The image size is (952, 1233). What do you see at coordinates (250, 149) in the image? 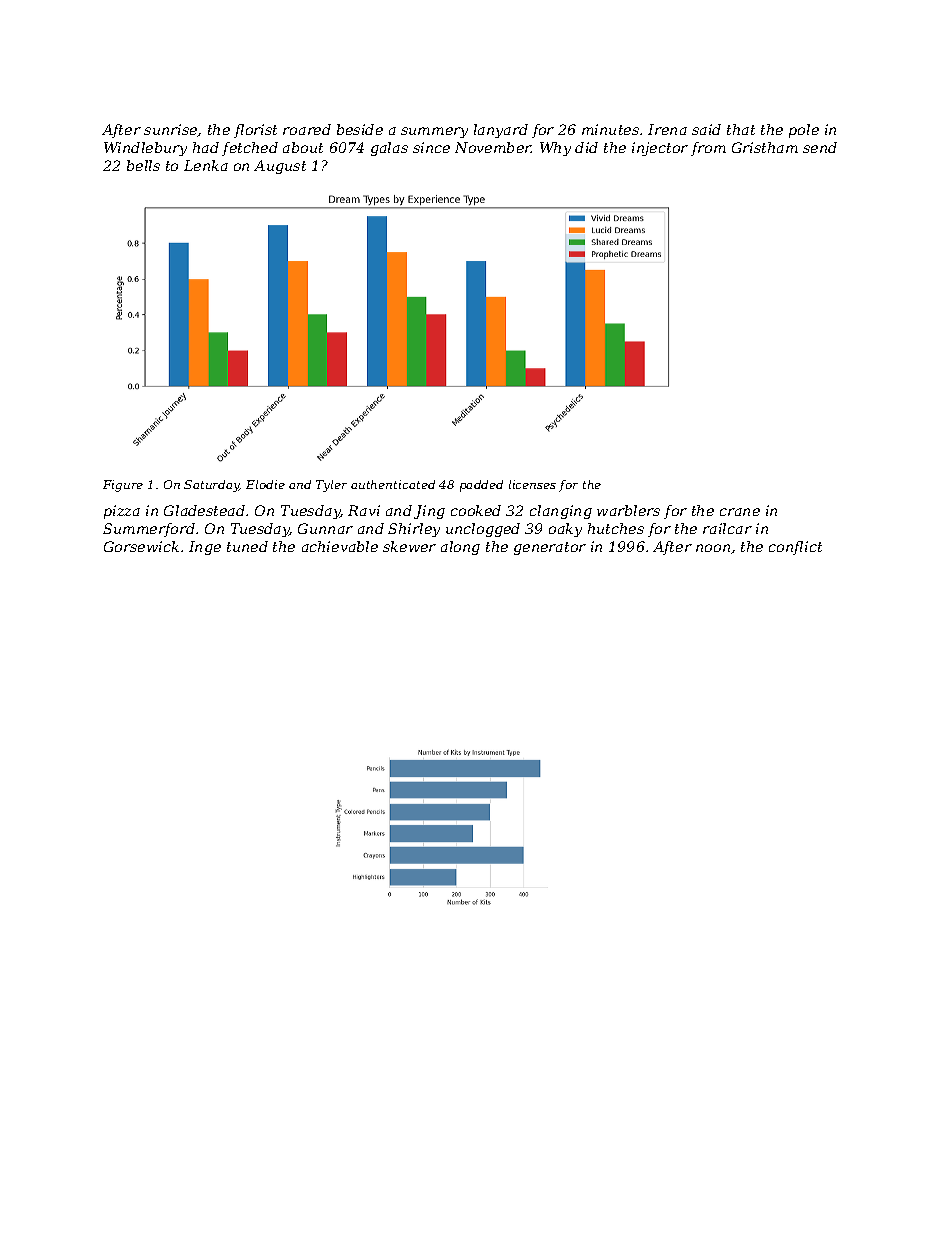
I see `fetched` at bounding box center [250, 149].
